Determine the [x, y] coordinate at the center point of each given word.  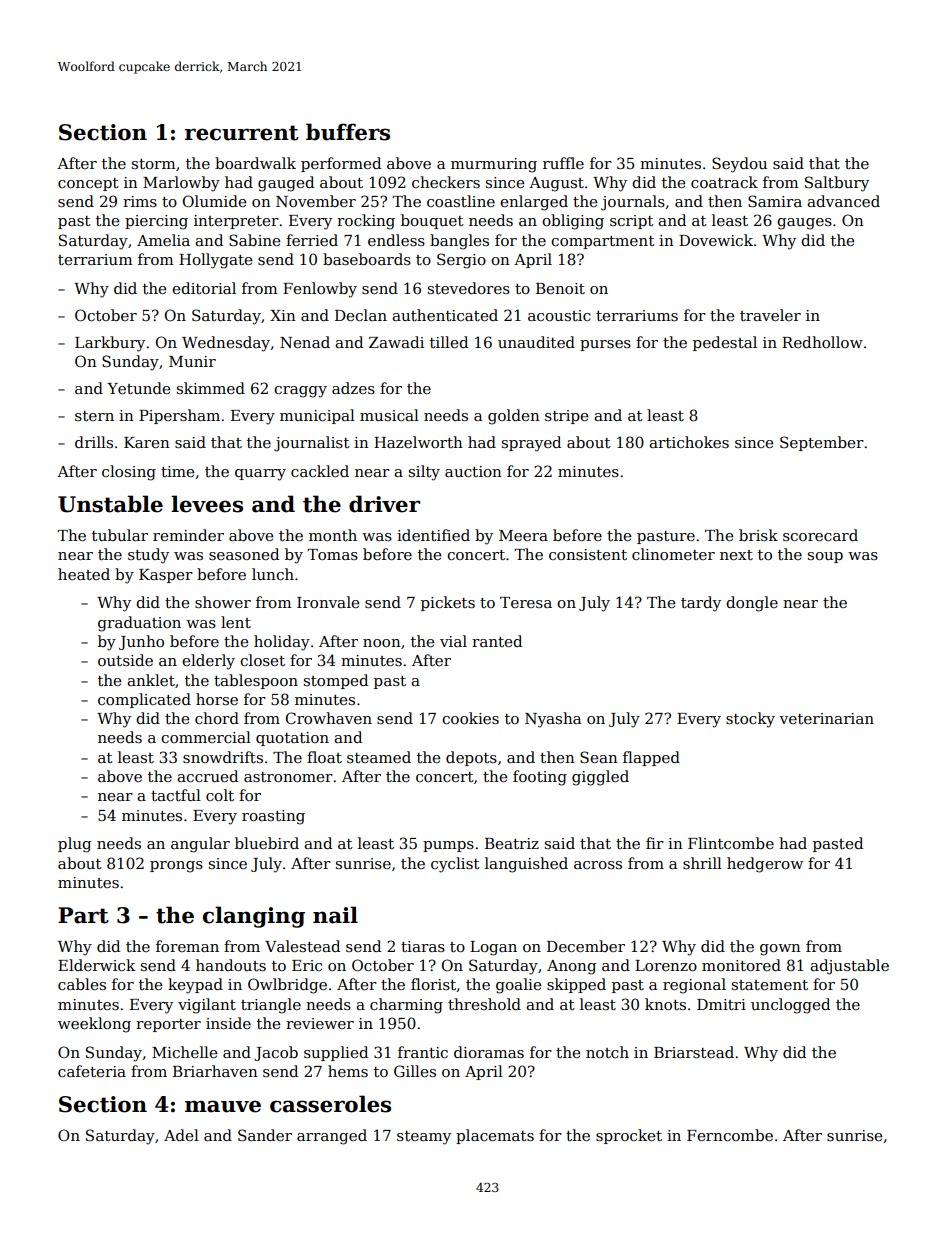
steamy [424, 1138]
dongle [752, 604]
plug [74, 845]
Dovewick [716, 240]
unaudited [536, 342]
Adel [181, 1135]
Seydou [739, 165]
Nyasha [553, 720]
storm [154, 164]
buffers [348, 132]
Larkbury [110, 344]
